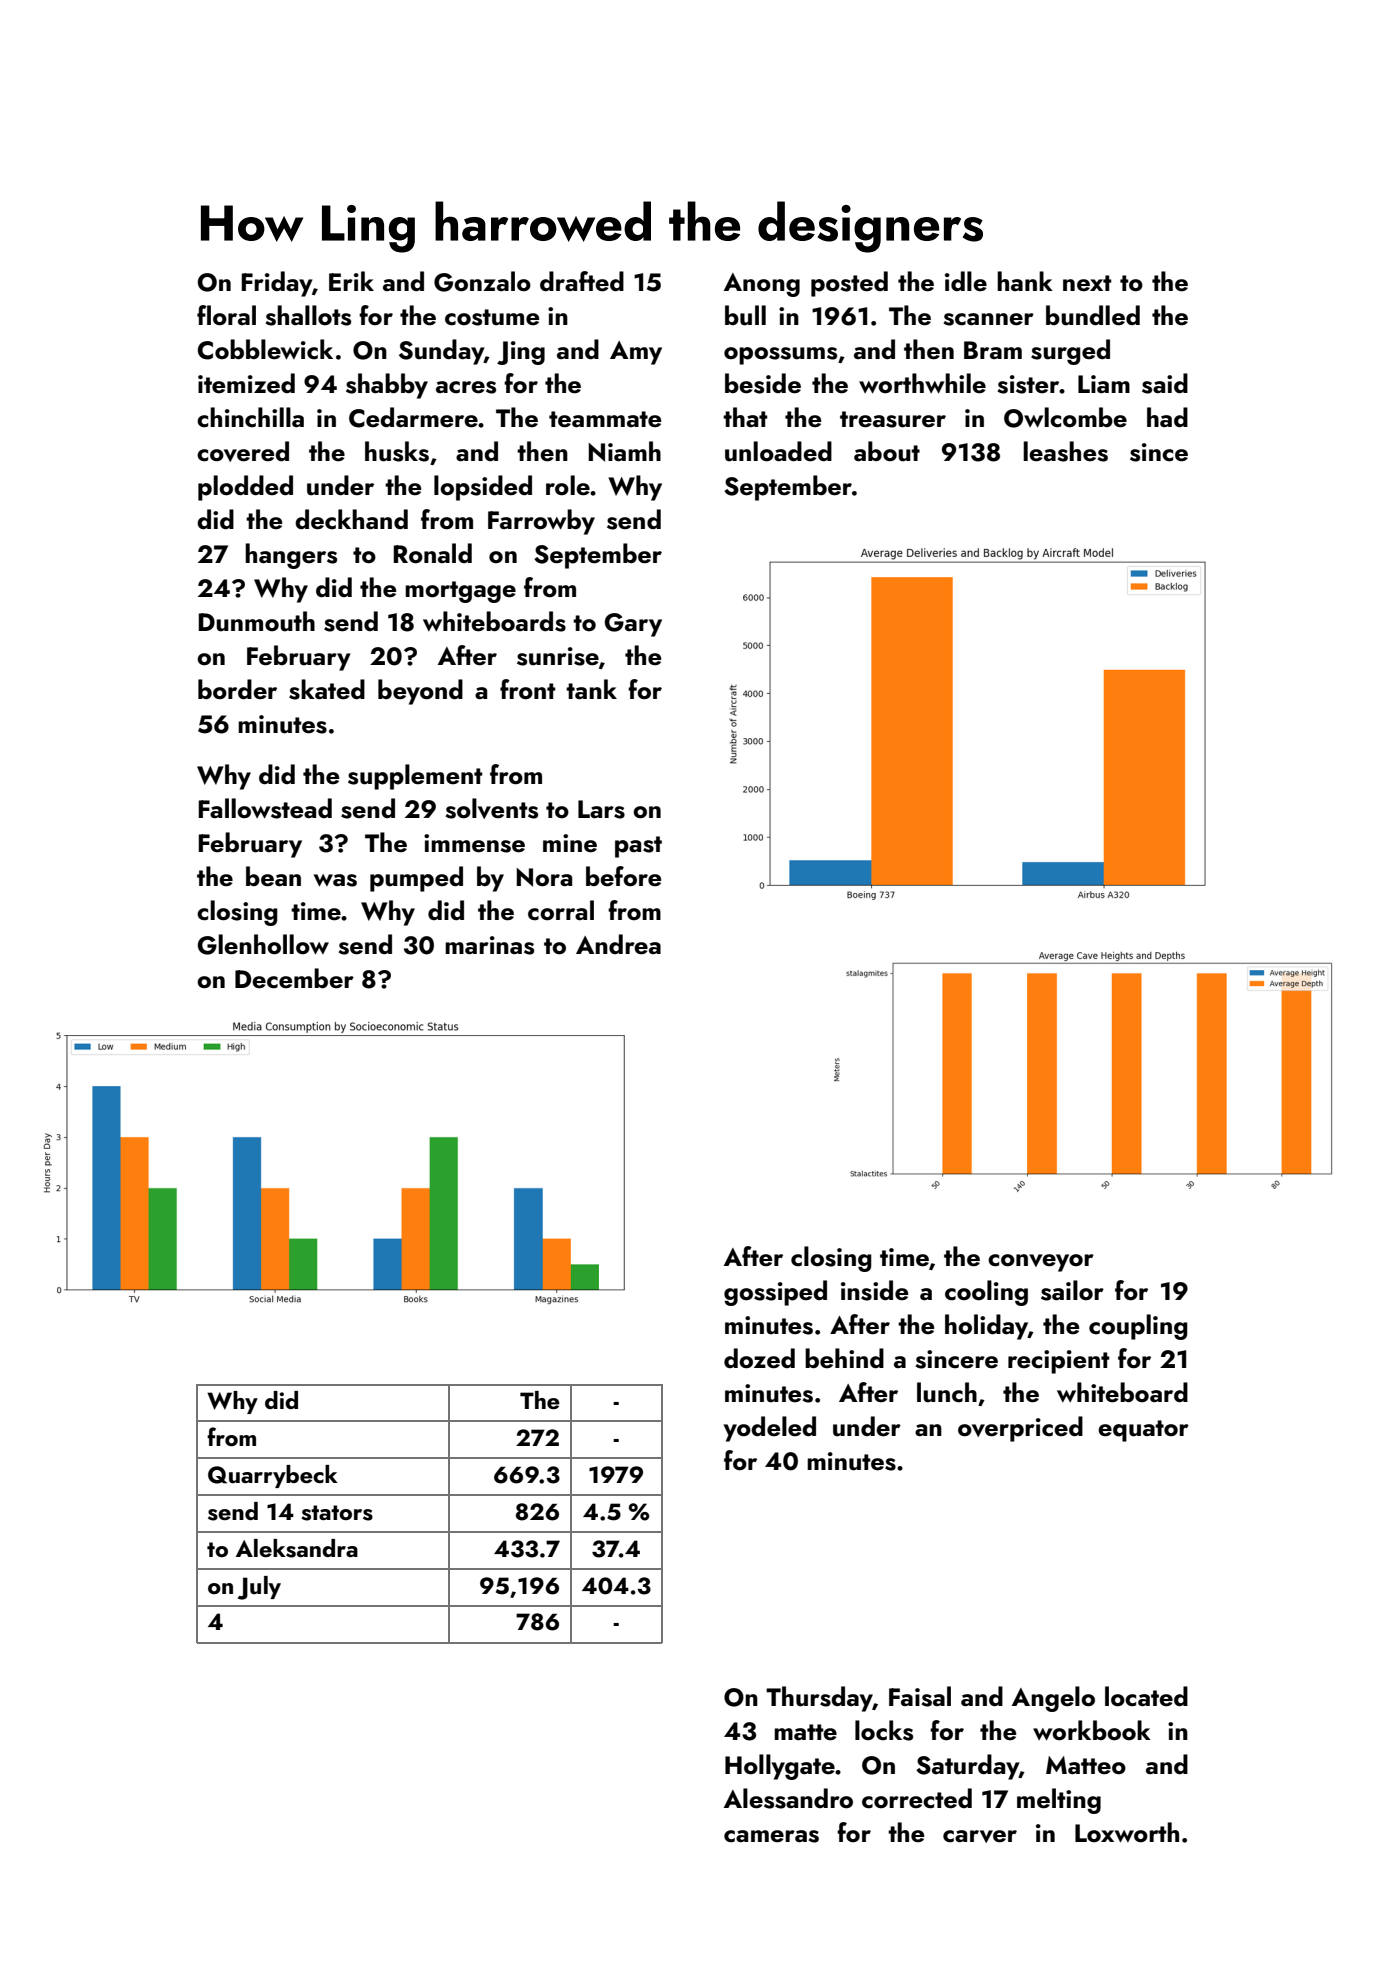  Describe the element at coordinates (351, 281) in the screenshot. I see `Erik` at that location.
